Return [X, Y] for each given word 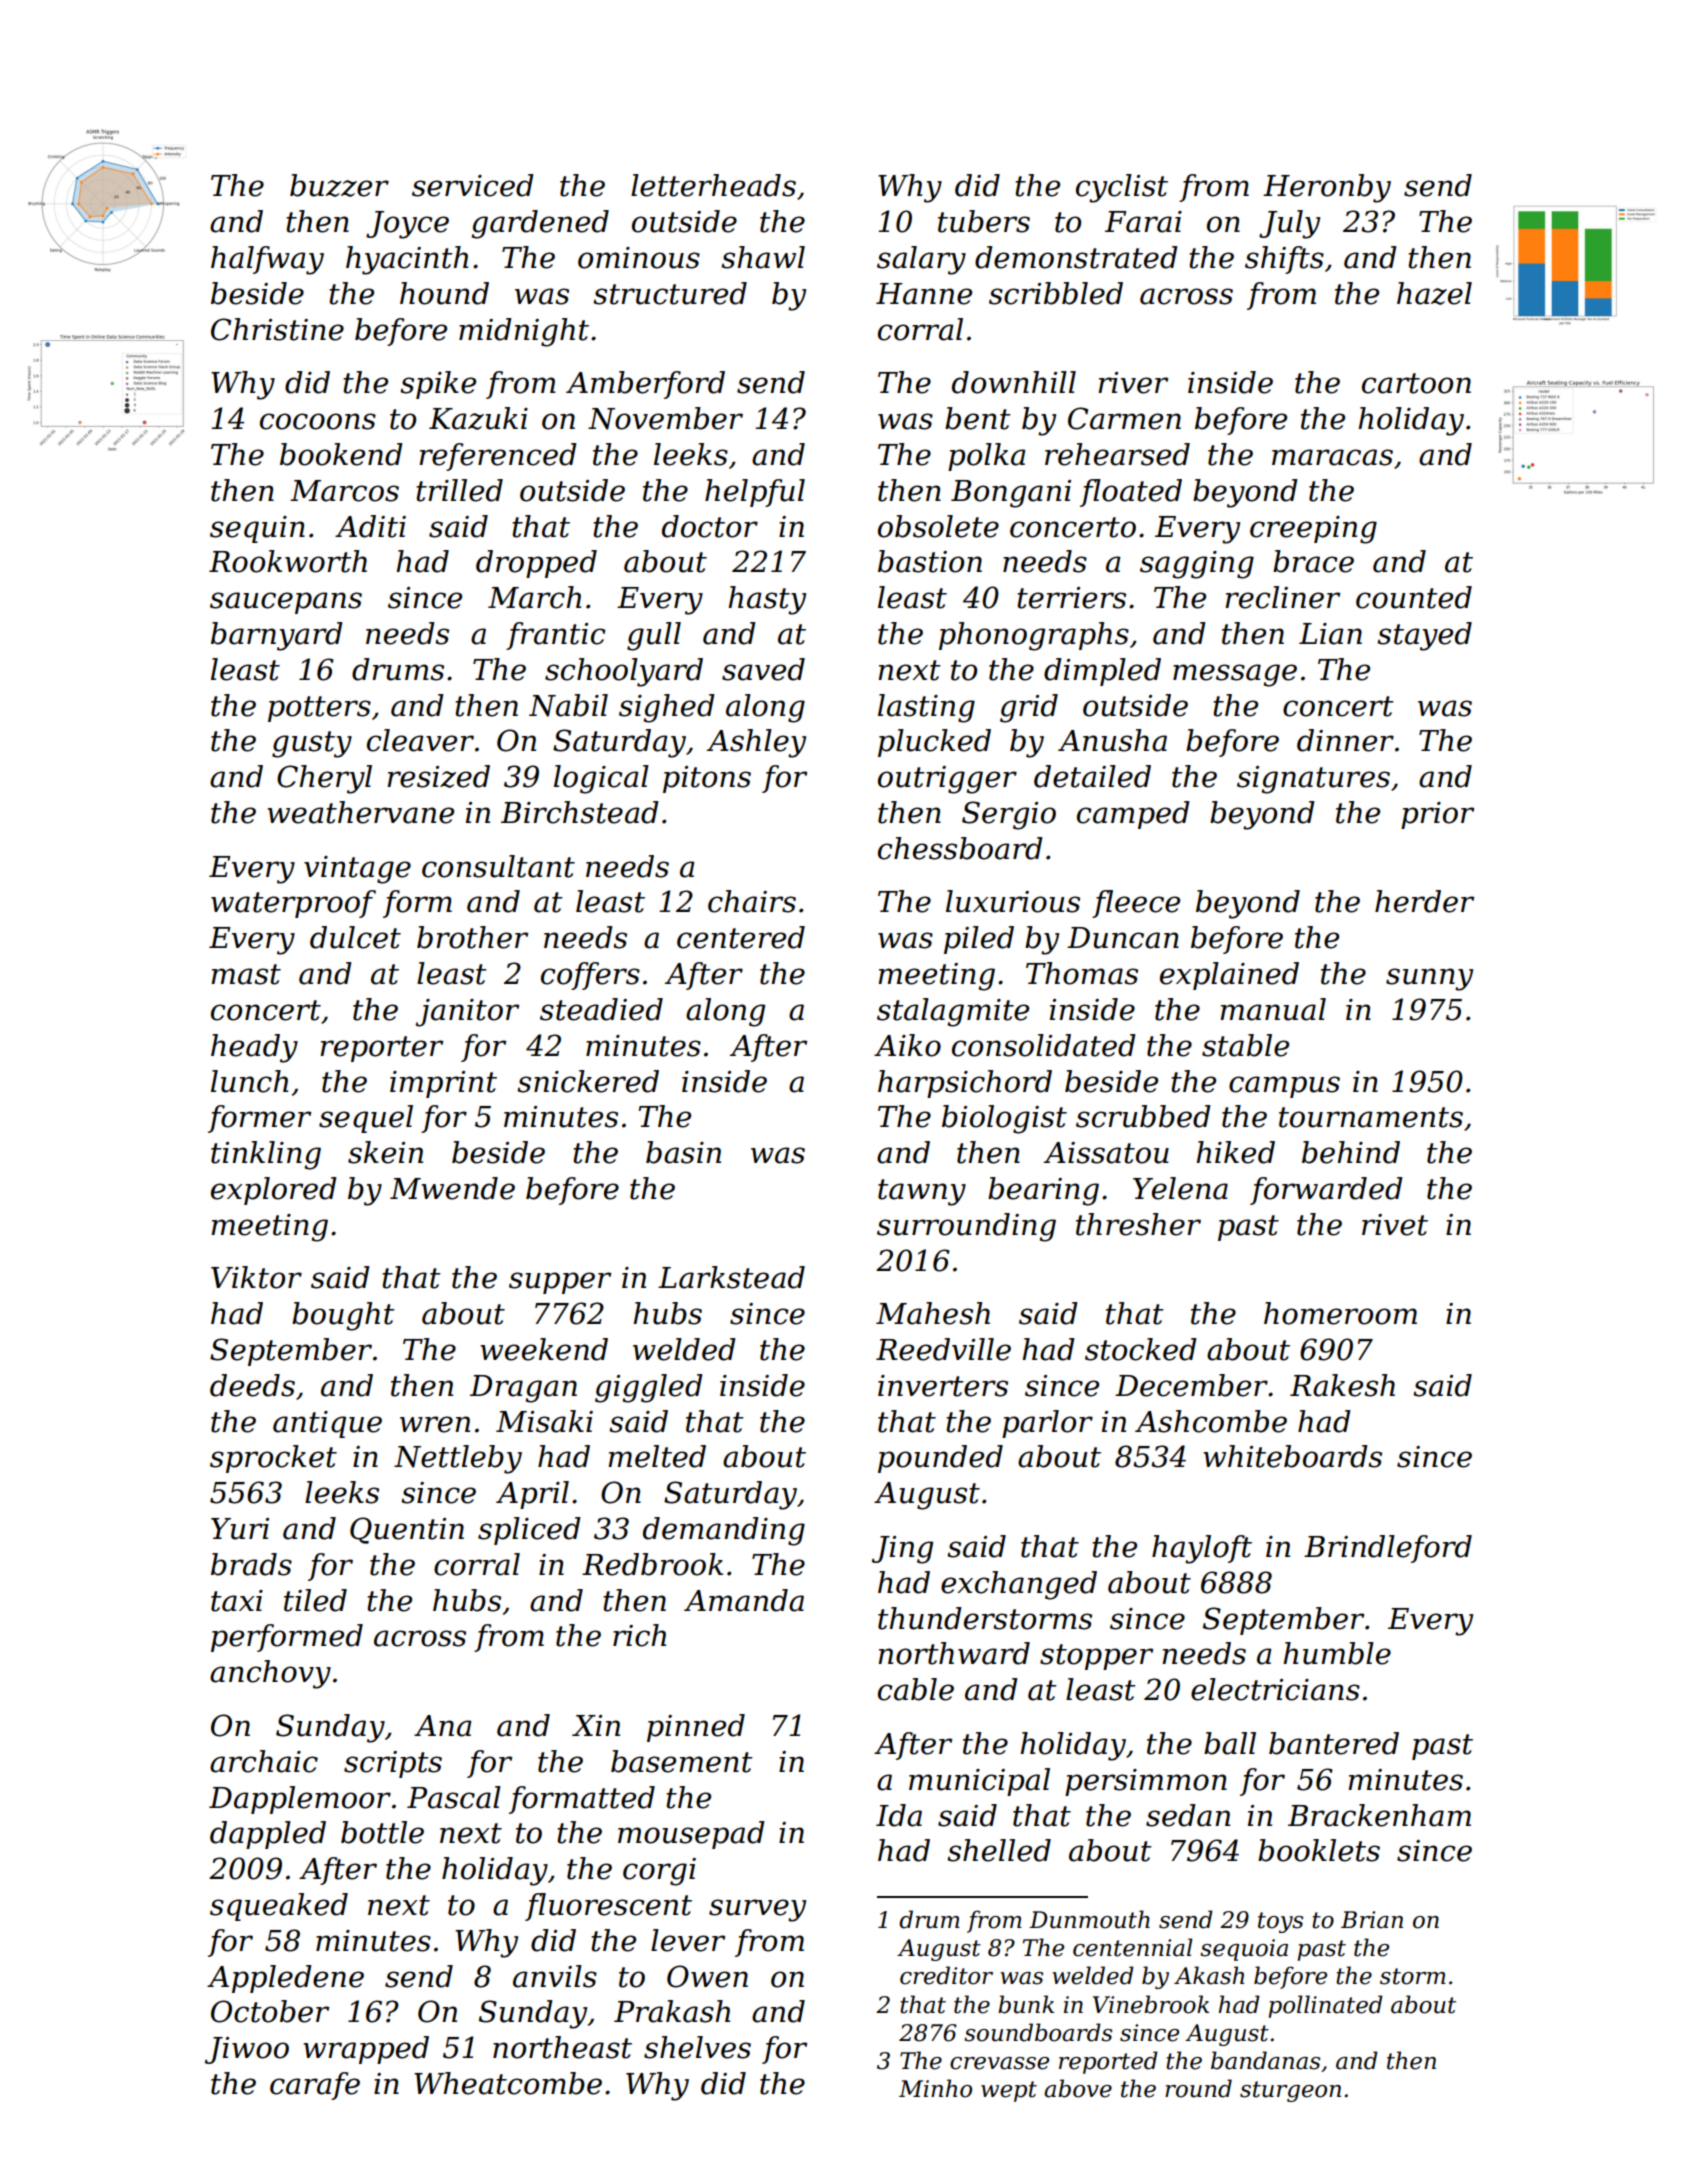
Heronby [1327, 188]
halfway [267, 260]
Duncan [1123, 938]
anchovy [270, 1674]
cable [916, 1689]
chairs [752, 901]
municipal [979, 1782]
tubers [984, 221]
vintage [357, 870]
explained [1229, 976]
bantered [1334, 1743]
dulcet [355, 937]
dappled [268, 1835]
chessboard [960, 848]
